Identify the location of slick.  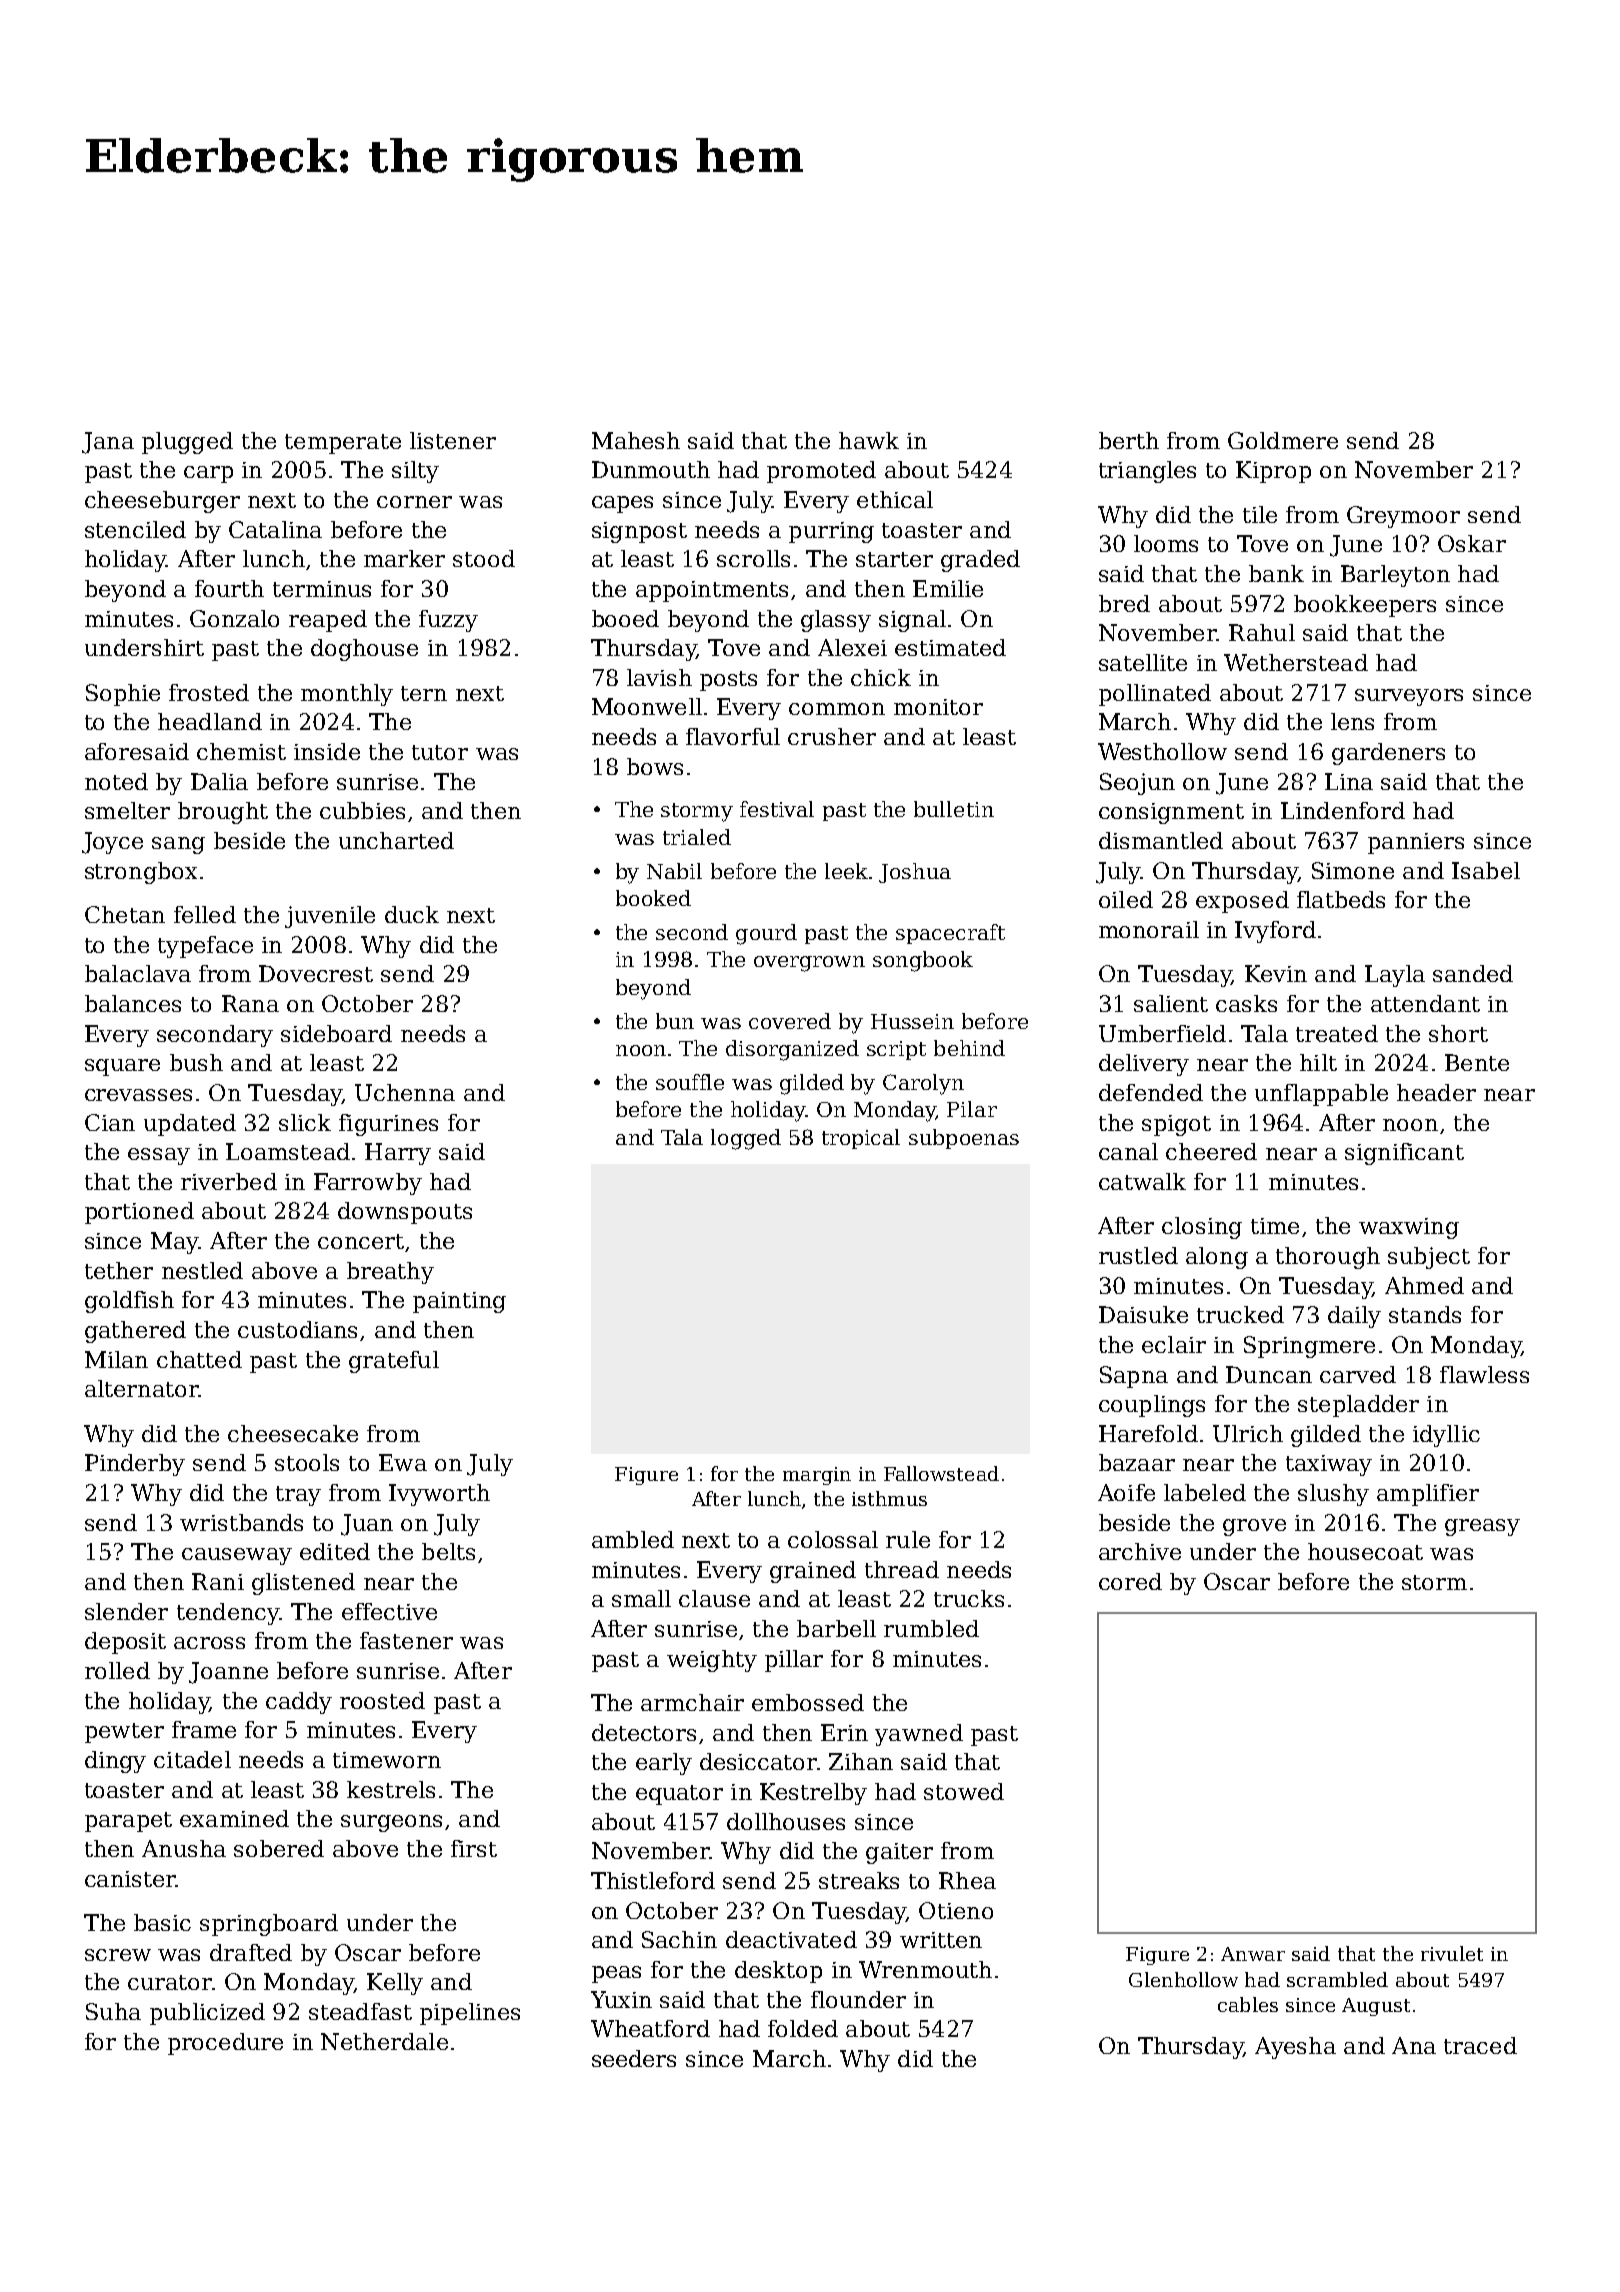
(305, 1122).
